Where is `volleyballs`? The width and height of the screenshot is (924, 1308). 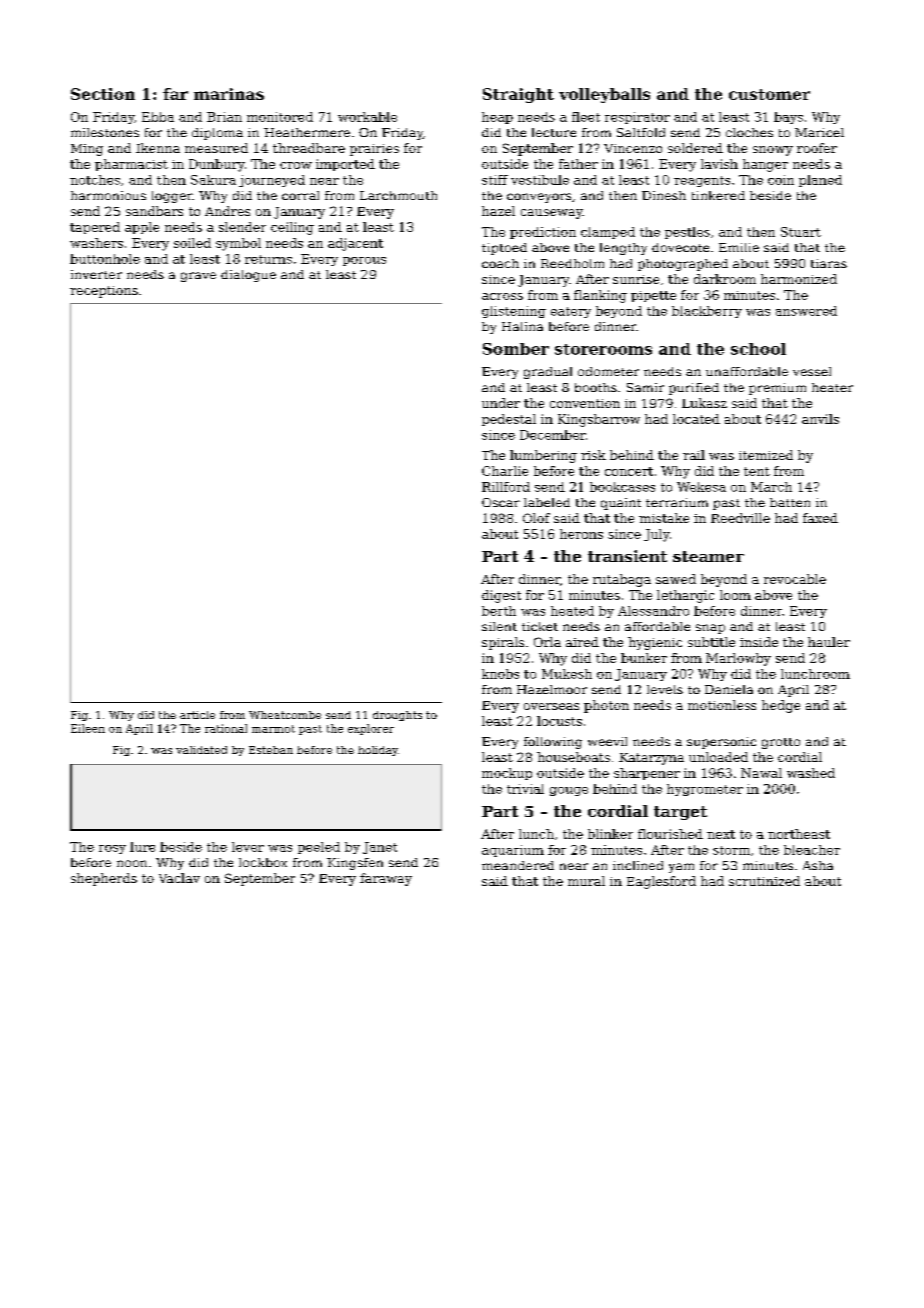 volleyballs is located at coordinates (604, 95).
